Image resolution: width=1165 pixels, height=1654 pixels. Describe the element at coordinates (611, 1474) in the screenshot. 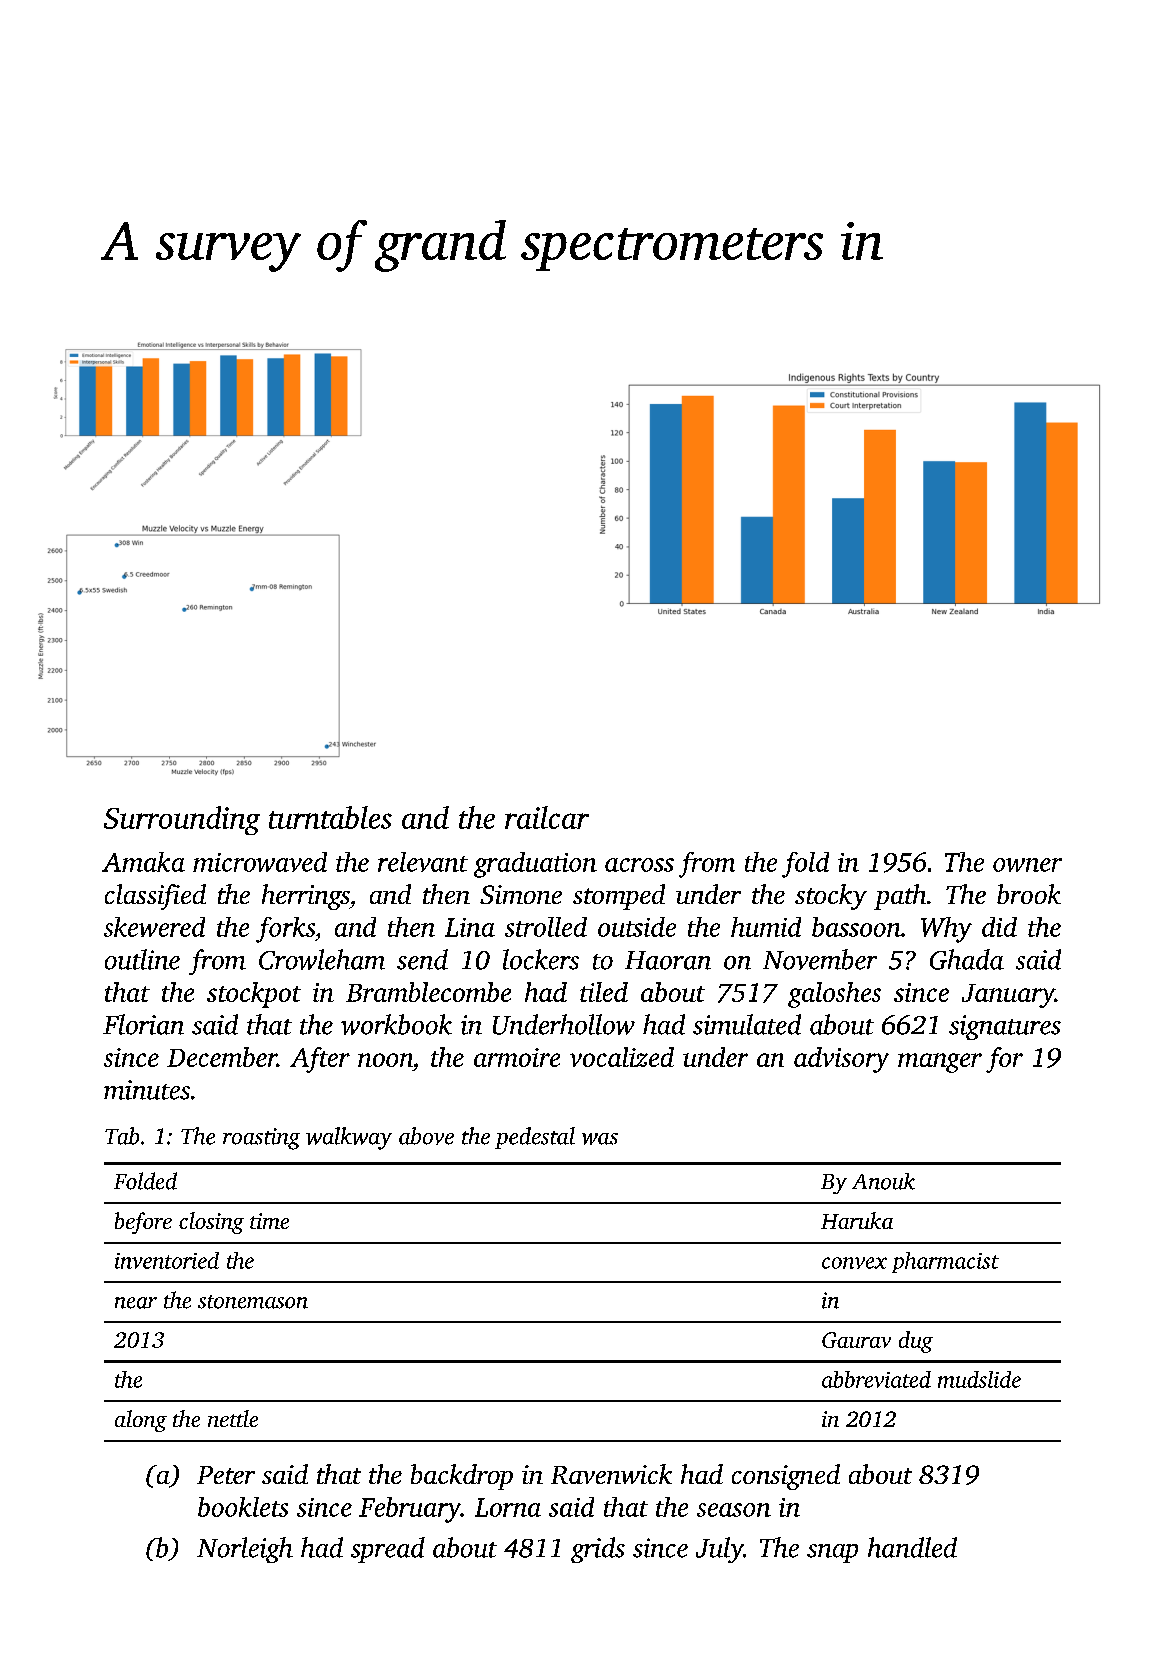

I see `Ravenwick` at that location.
